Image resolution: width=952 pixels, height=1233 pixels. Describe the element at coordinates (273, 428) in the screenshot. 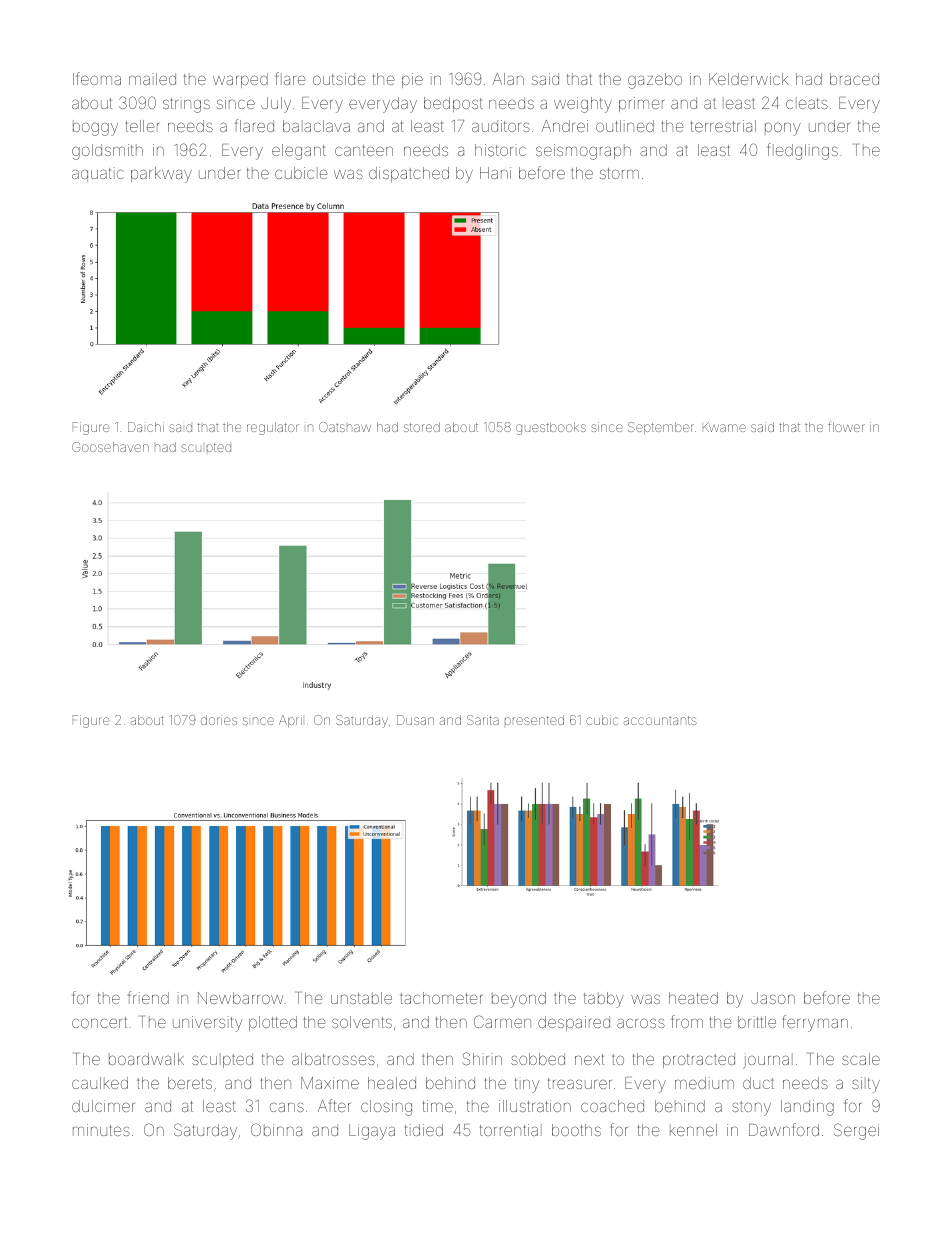

I see `regulator` at that location.
